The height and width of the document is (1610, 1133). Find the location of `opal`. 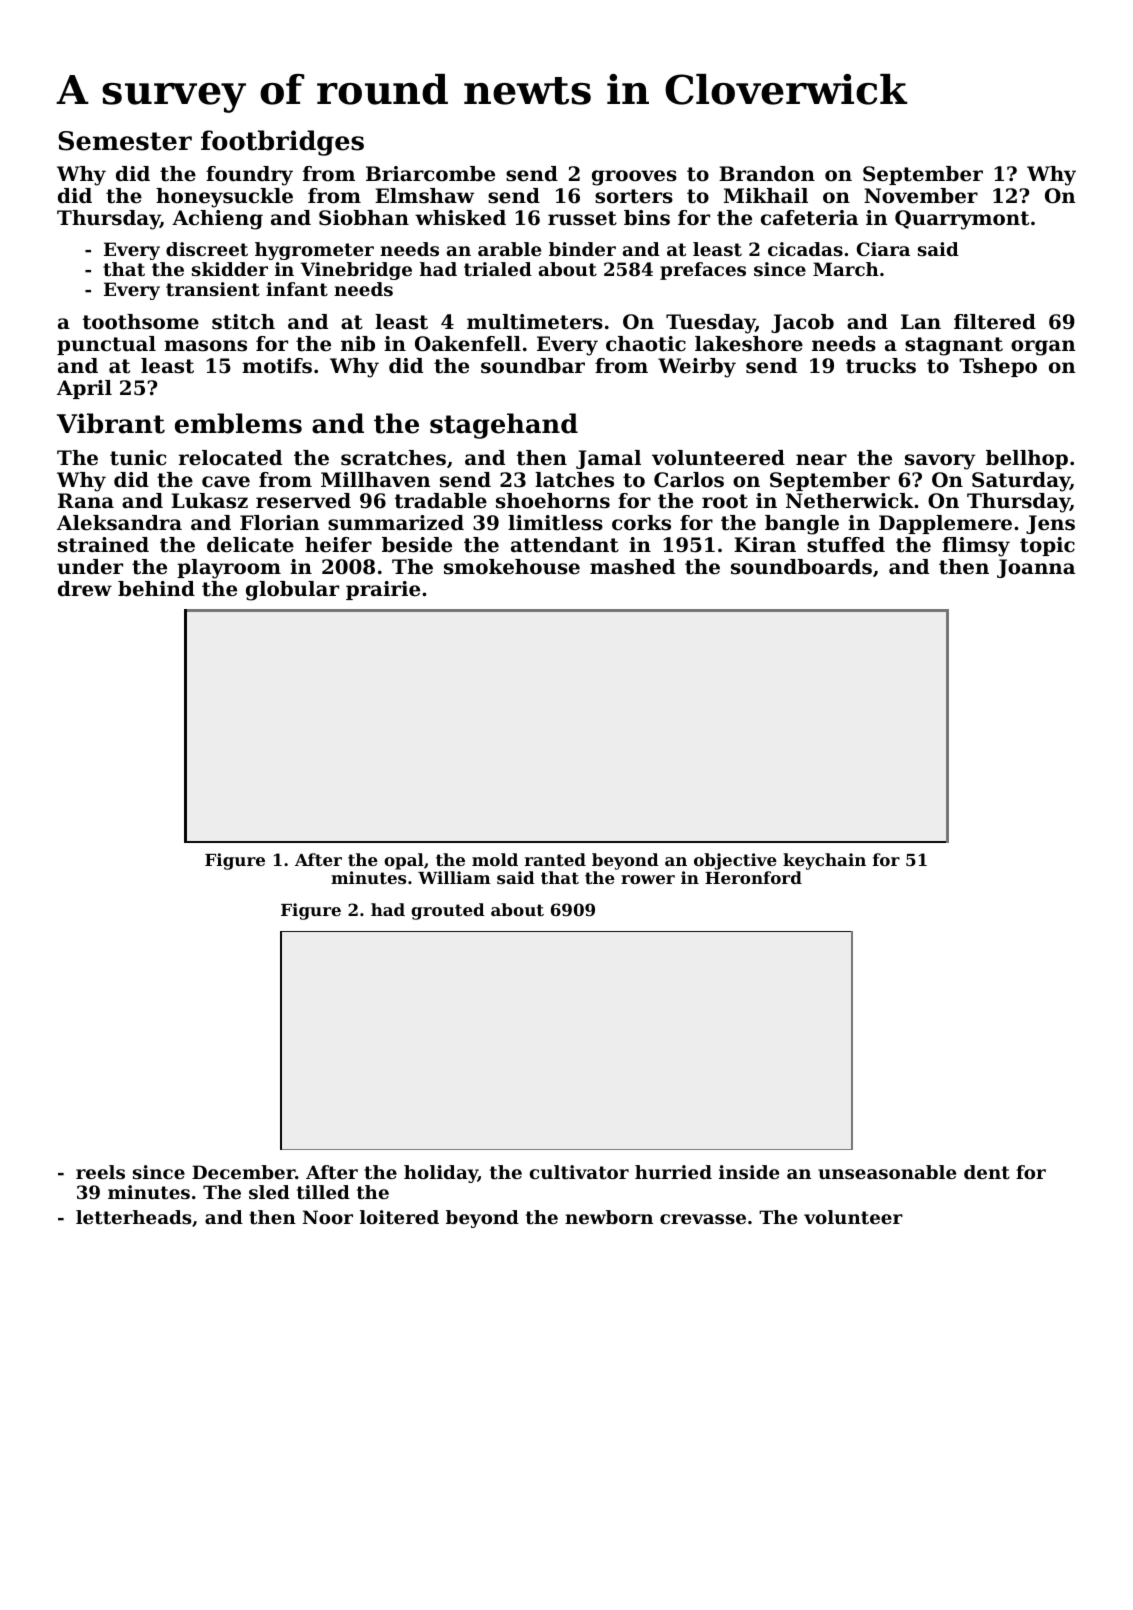

opal is located at coordinates (404, 861).
